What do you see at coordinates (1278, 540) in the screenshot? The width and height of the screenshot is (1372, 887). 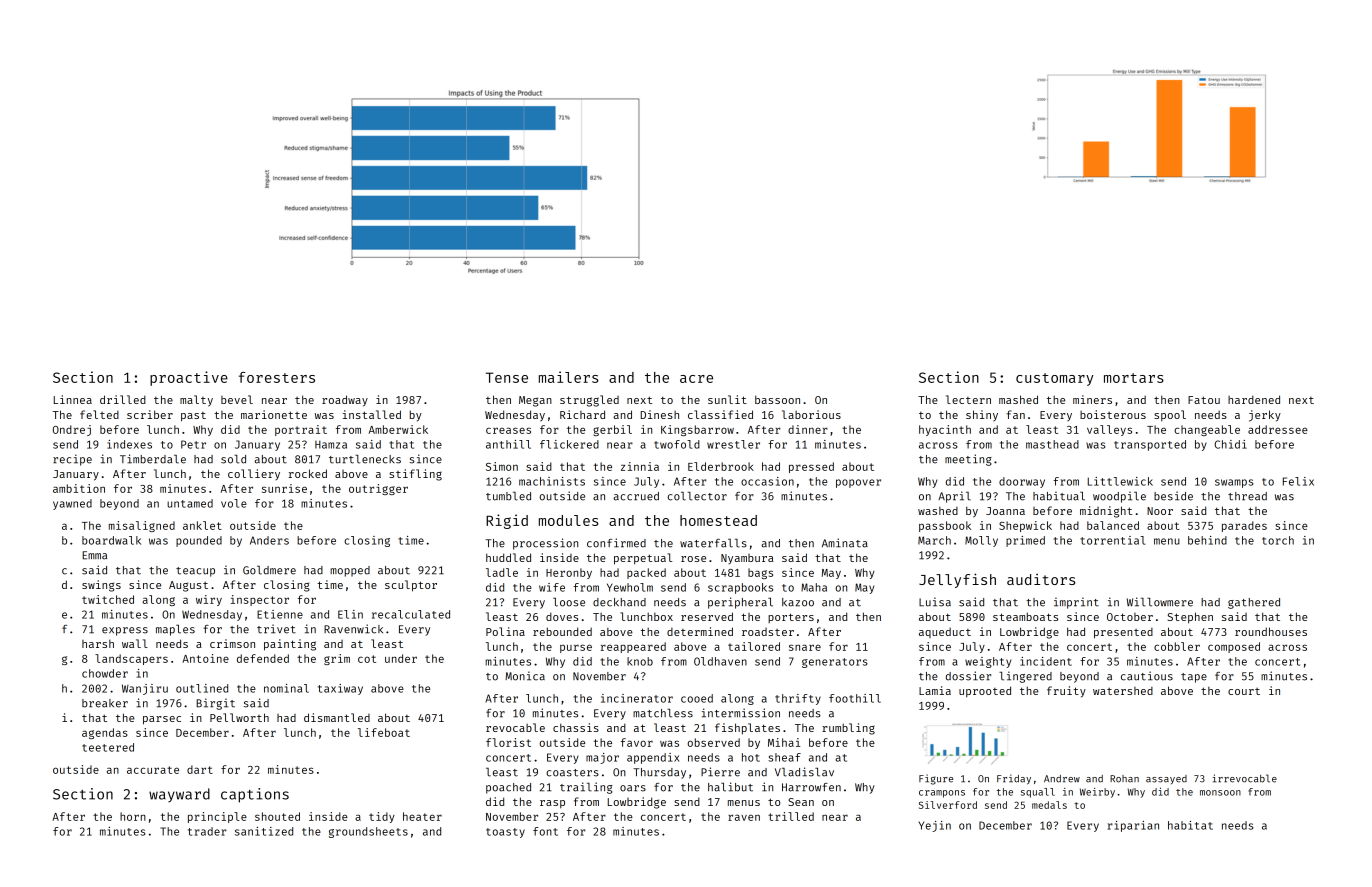 I see `torch` at bounding box center [1278, 540].
